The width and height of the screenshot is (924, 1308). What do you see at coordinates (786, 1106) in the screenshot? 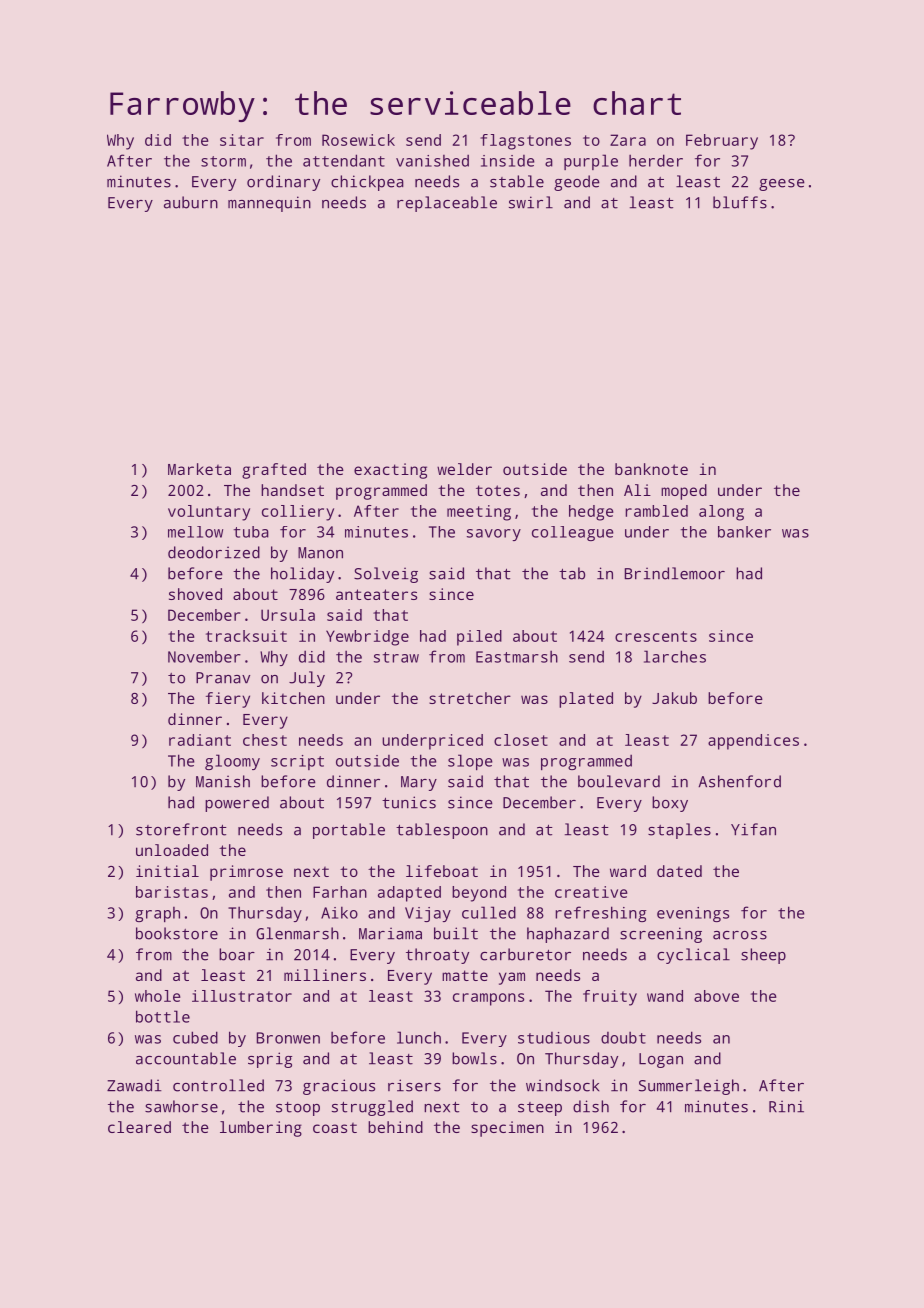
I see `Rini` at bounding box center [786, 1106].
